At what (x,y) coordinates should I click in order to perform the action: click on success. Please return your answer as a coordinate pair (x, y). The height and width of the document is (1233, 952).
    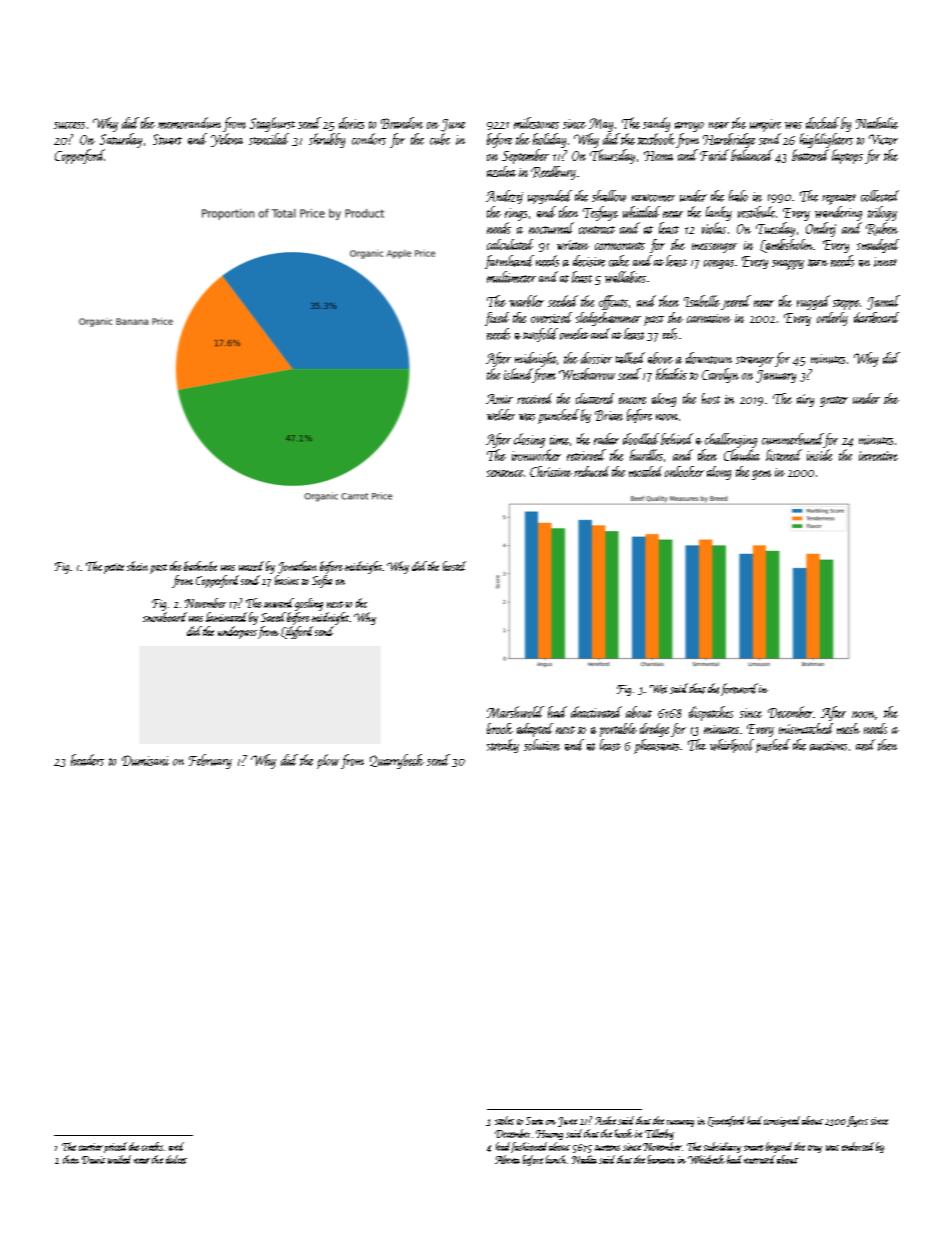
    Looking at the image, I should click on (69, 125).
